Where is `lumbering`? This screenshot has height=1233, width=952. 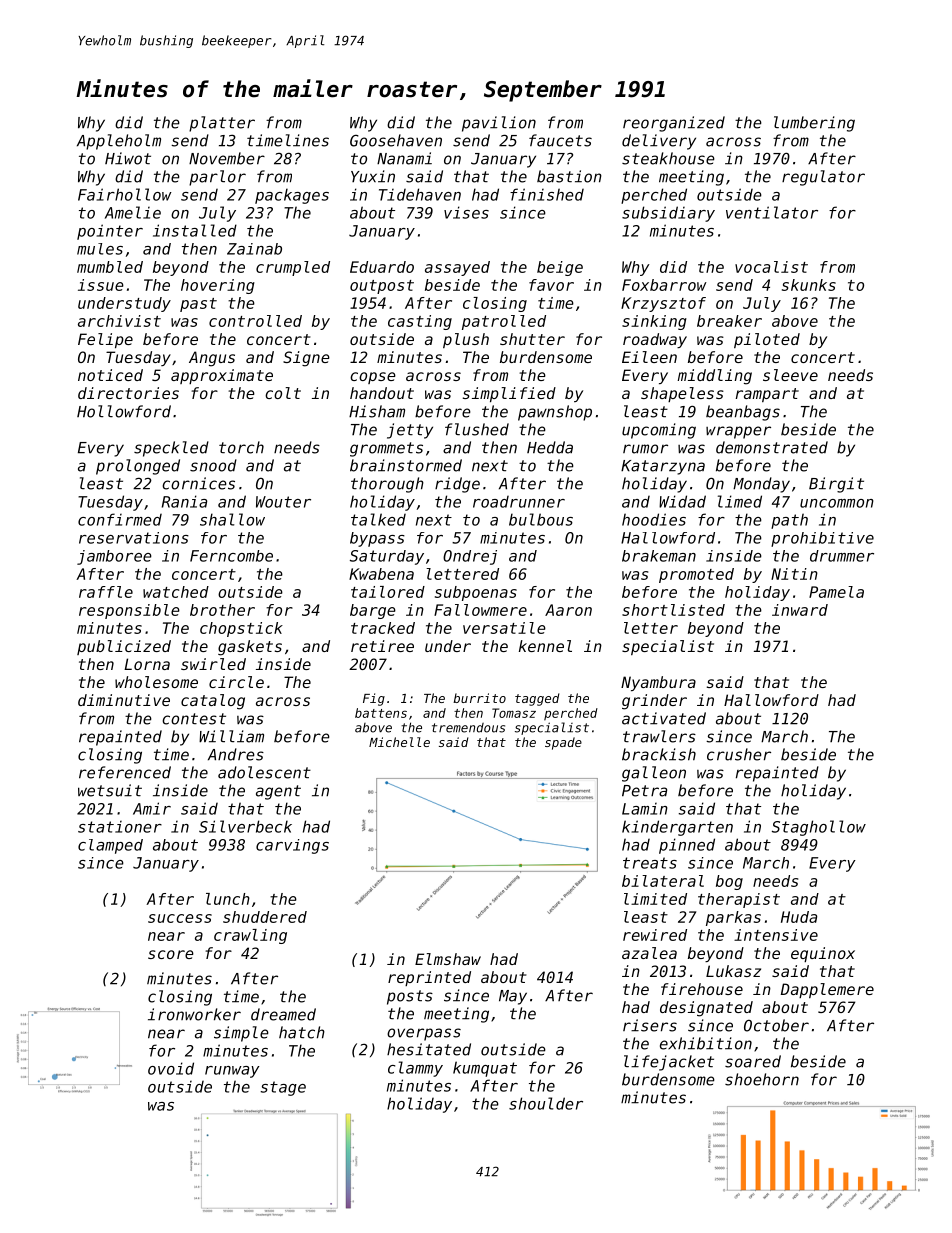
lumbering is located at coordinates (814, 124).
